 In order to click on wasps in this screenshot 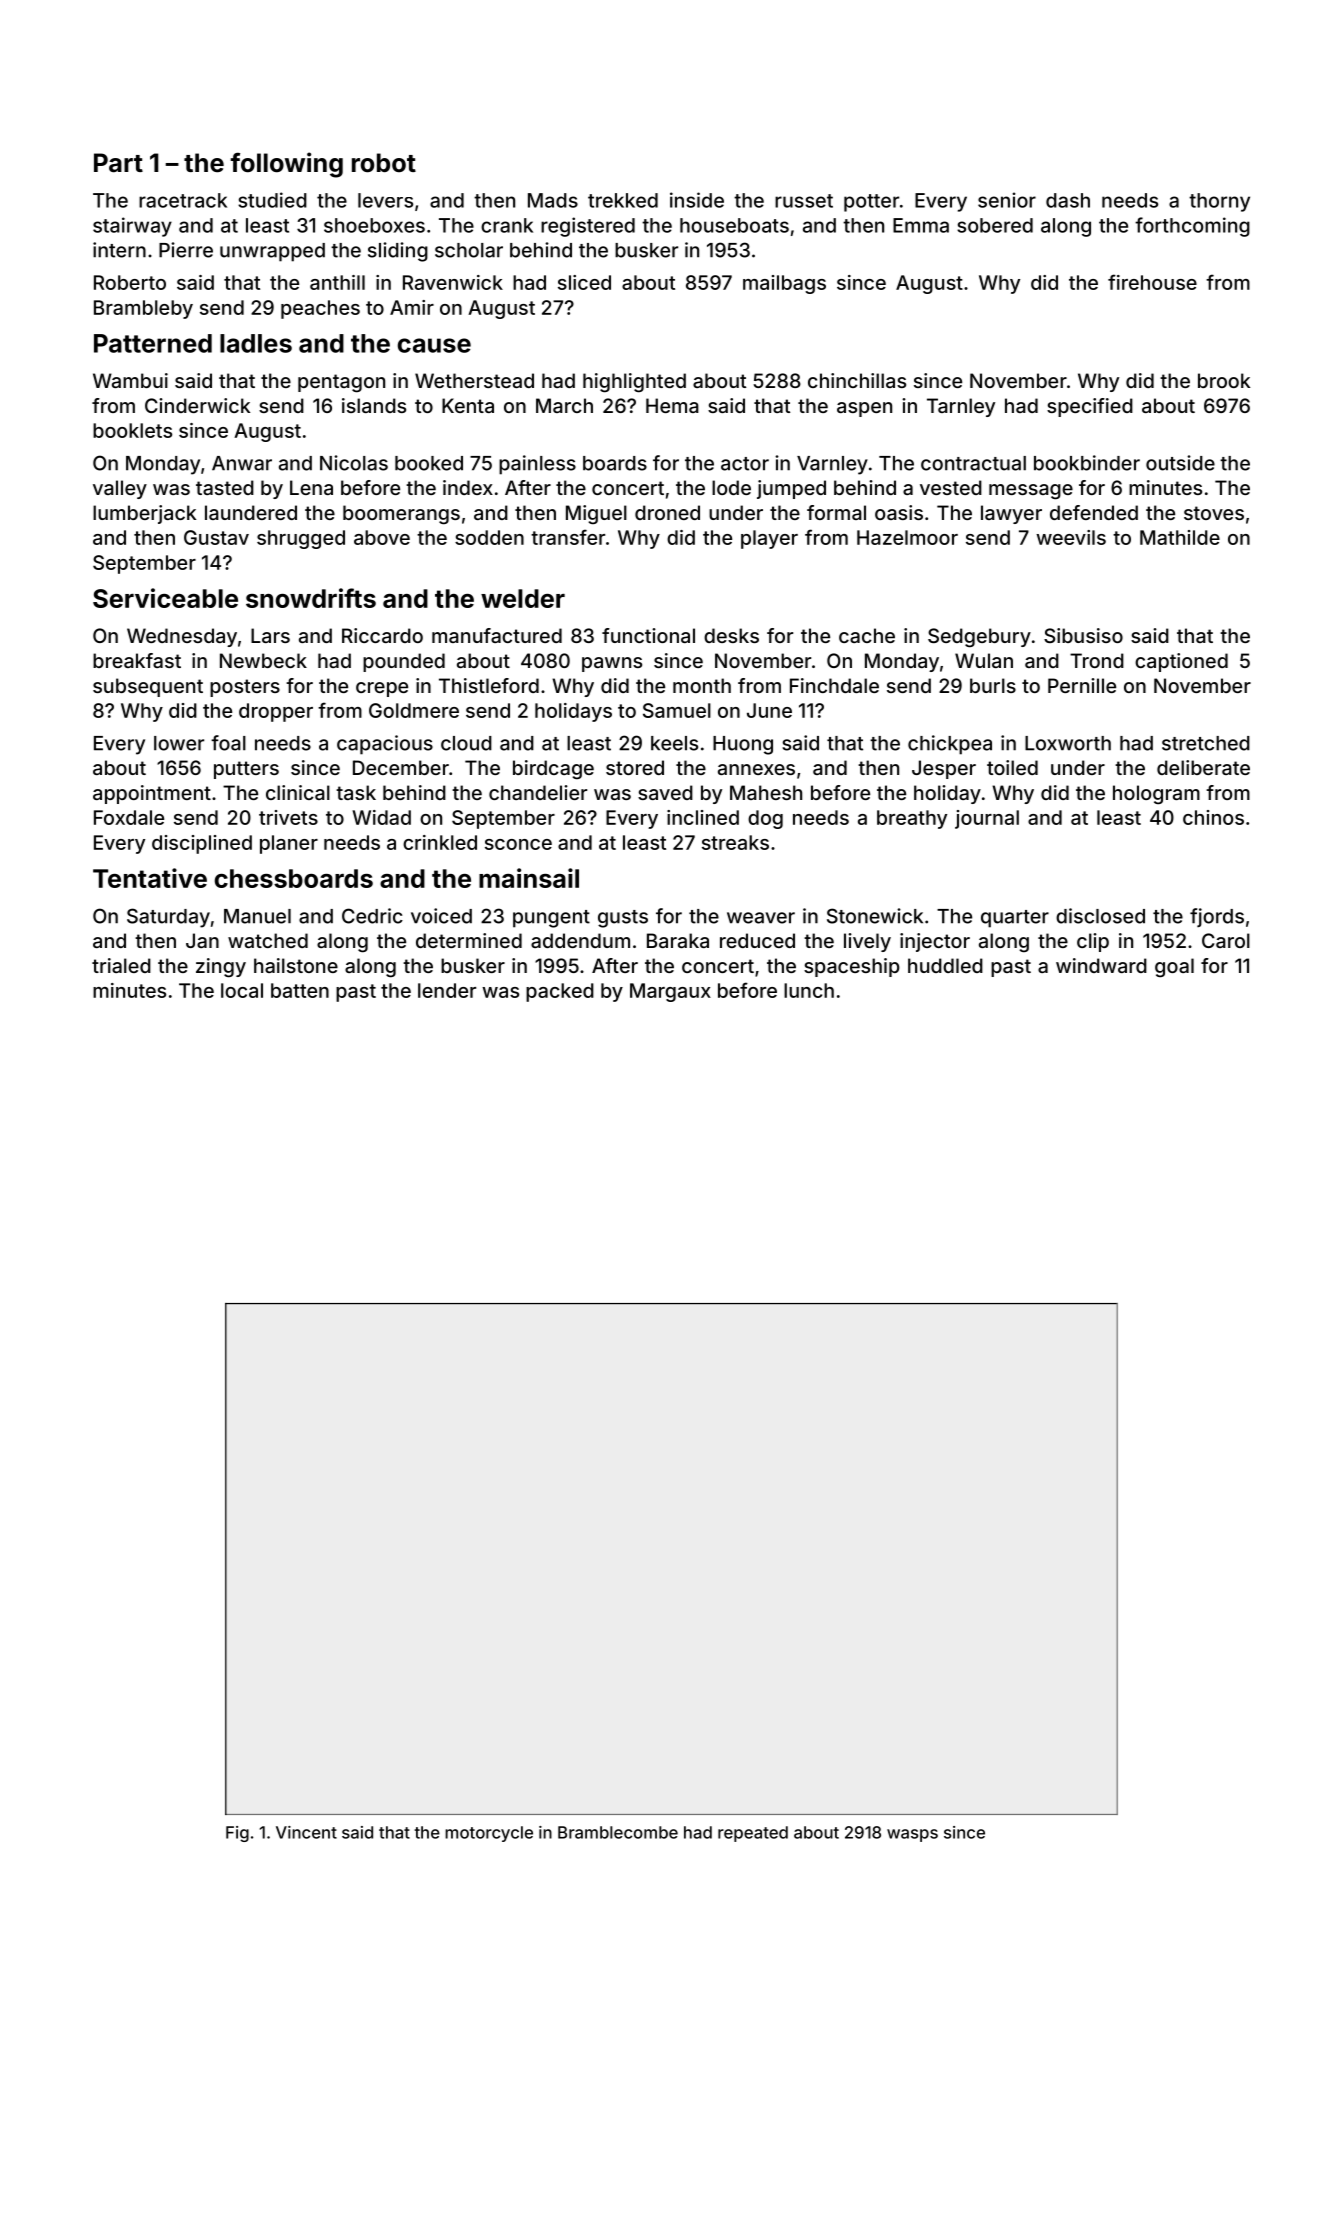, I will do `click(912, 1835)`.
